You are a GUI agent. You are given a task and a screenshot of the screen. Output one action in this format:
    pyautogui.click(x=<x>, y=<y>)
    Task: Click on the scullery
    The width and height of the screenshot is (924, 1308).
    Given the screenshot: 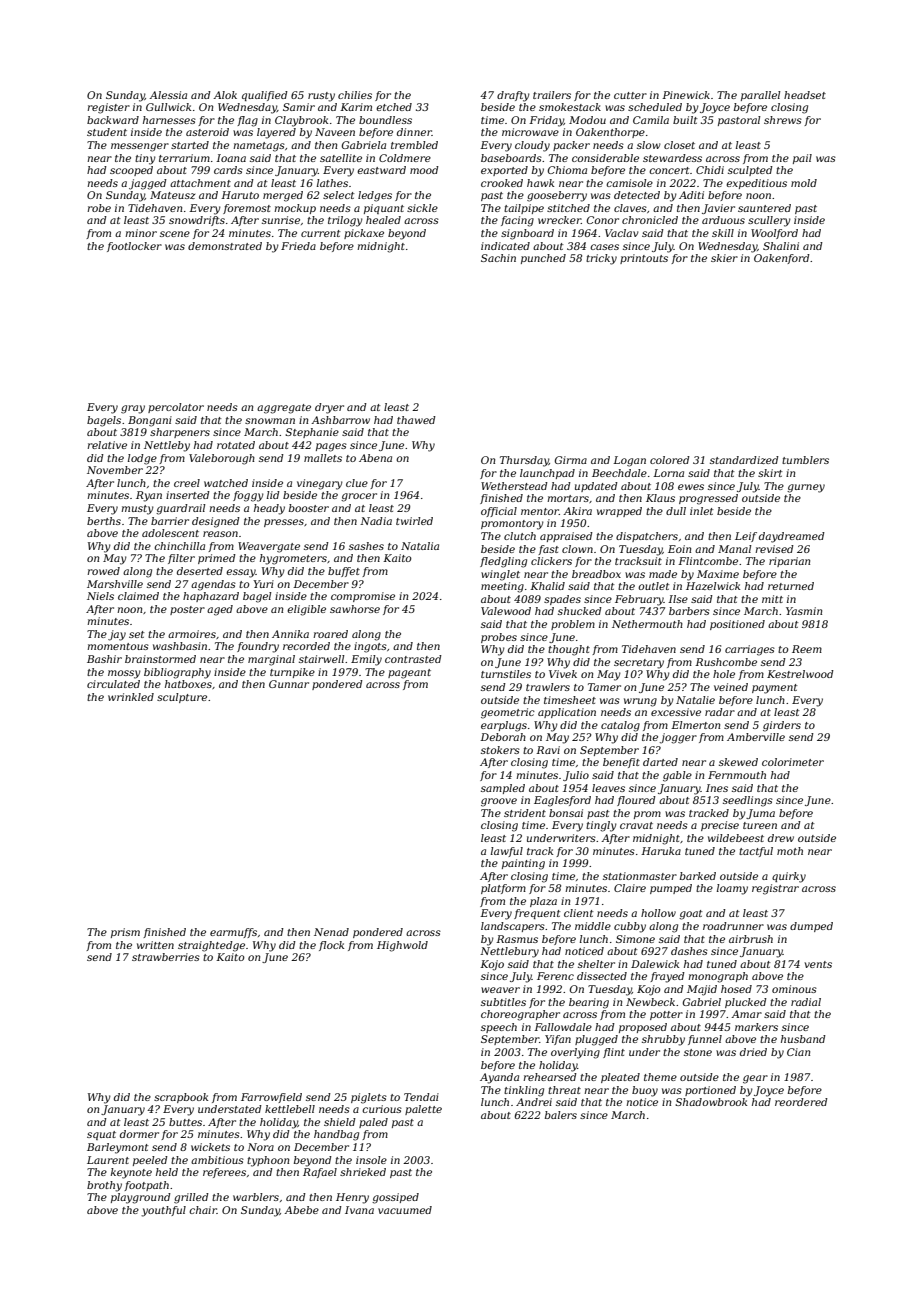 What is the action you would take?
    pyautogui.click(x=769, y=221)
